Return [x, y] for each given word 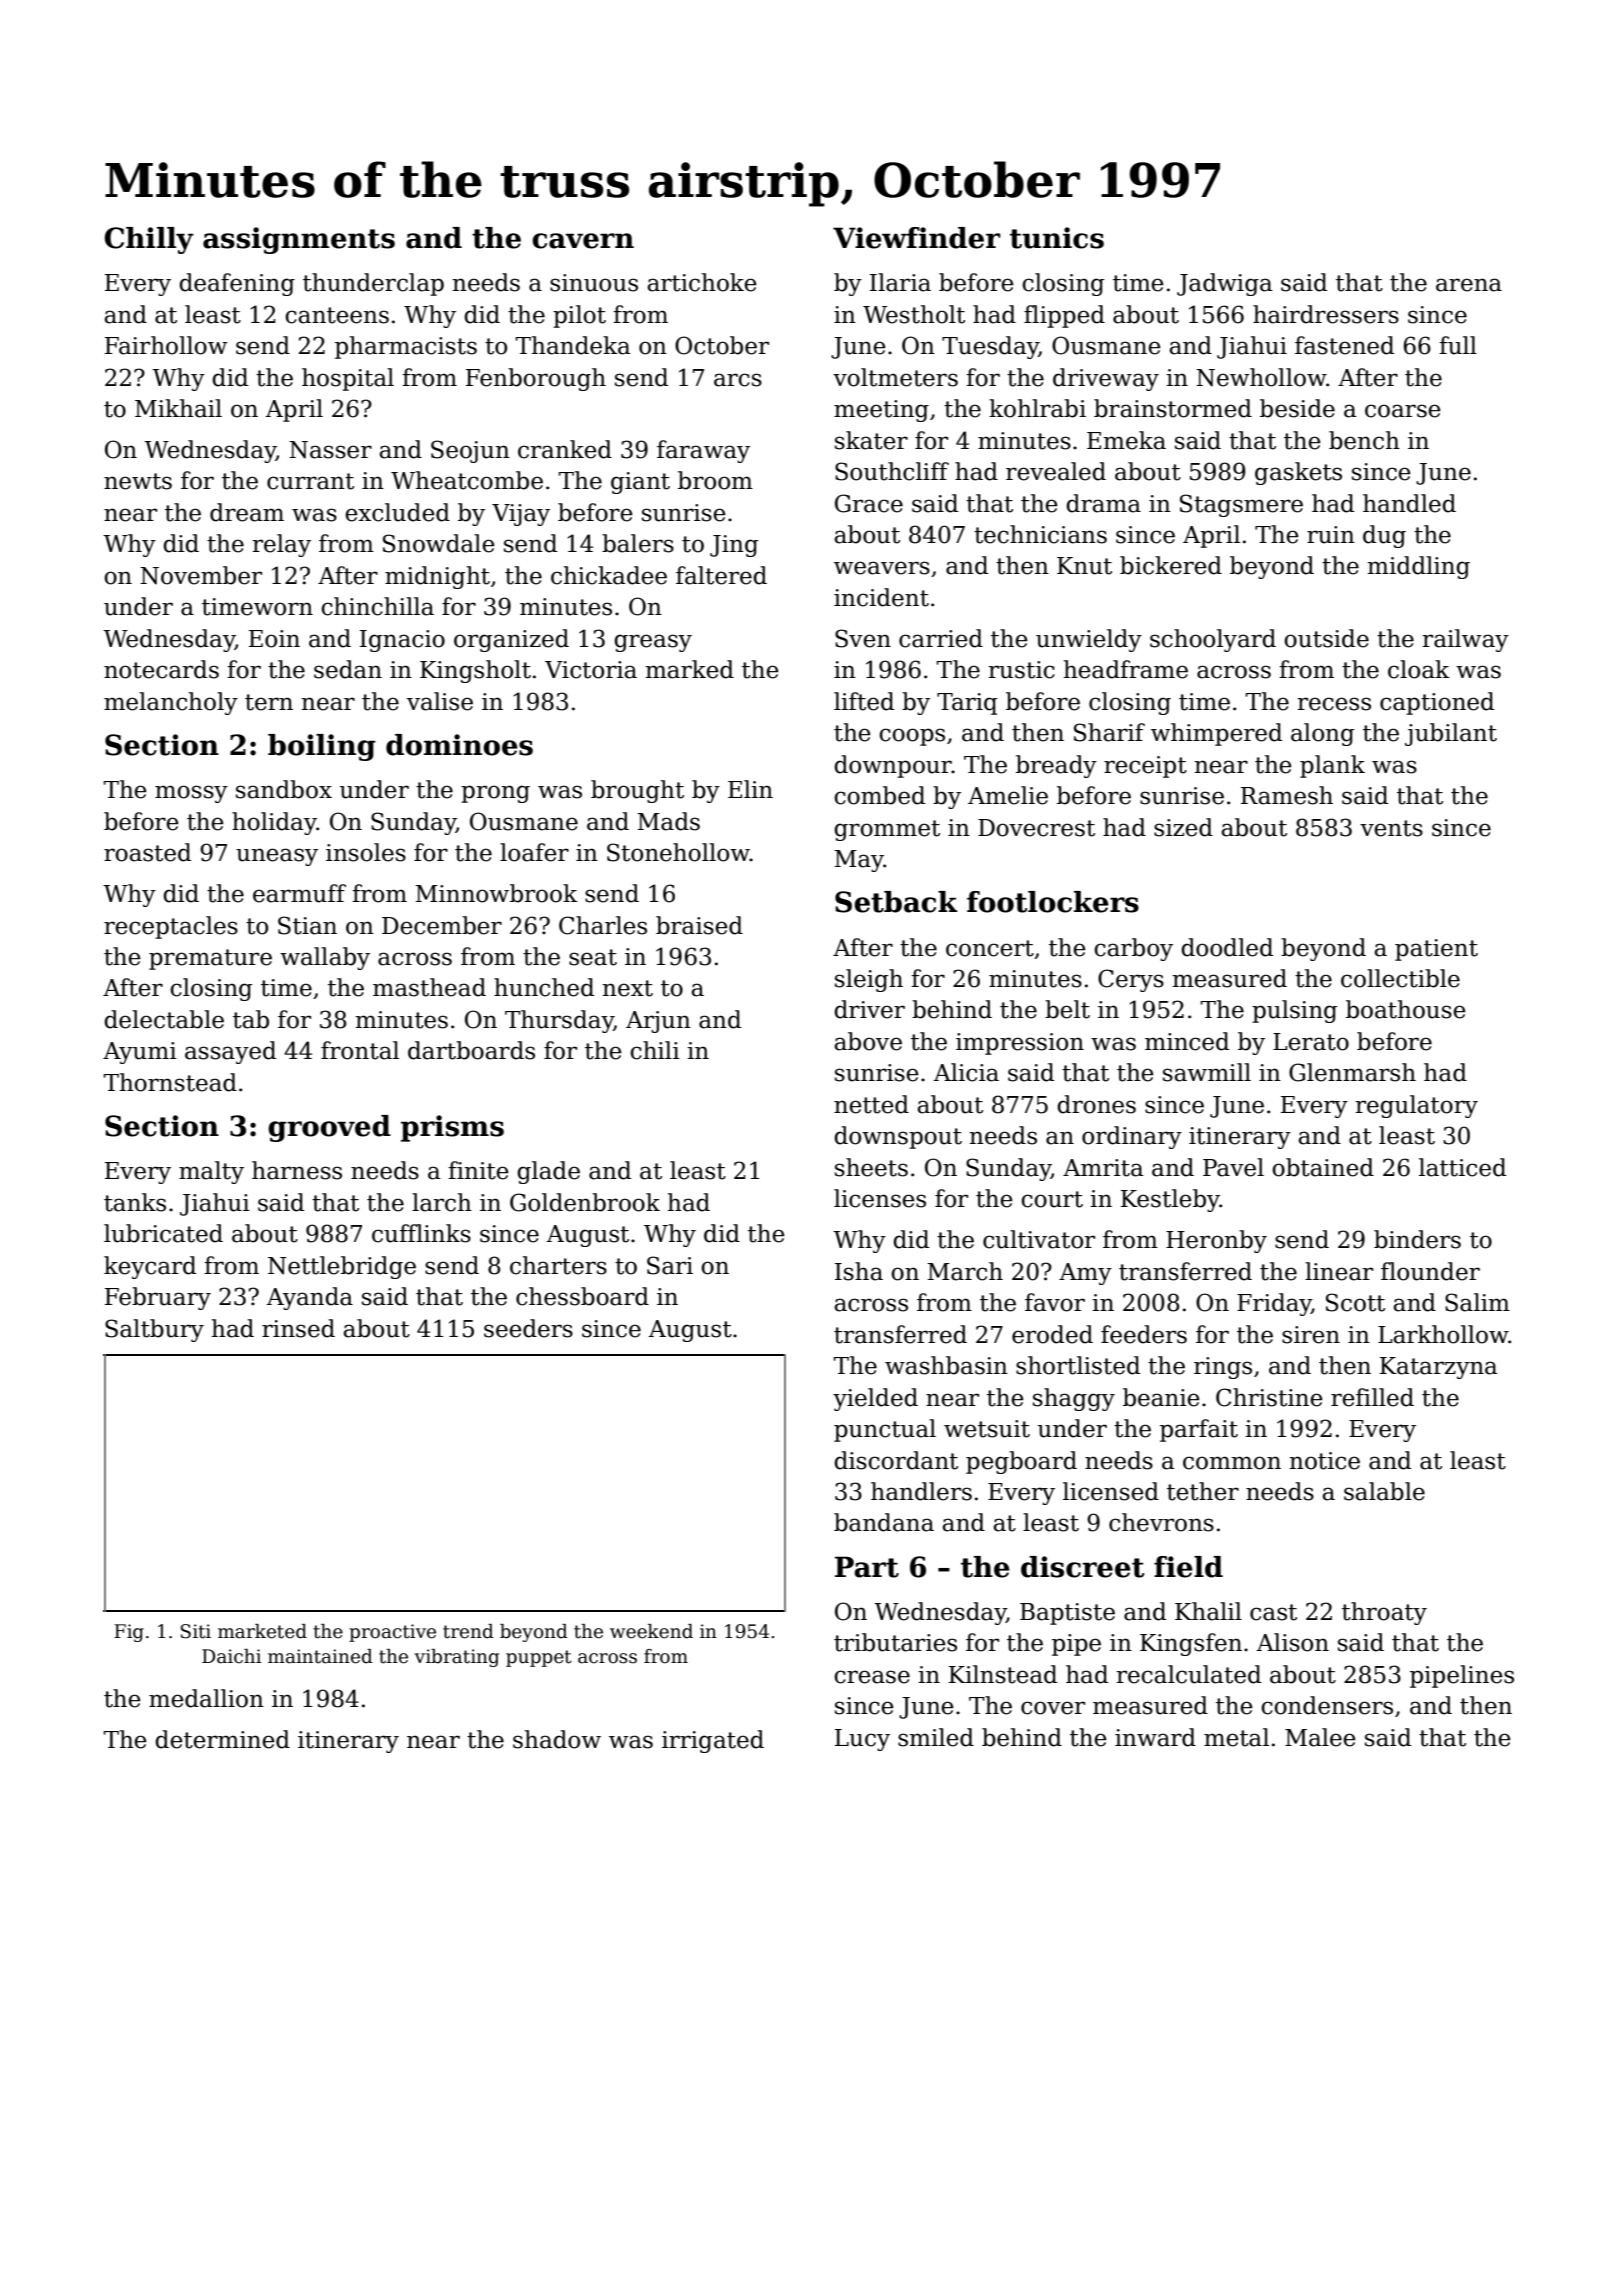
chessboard [582, 1296]
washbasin [946, 1365]
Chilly [149, 240]
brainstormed [1173, 408]
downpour [893, 766]
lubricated [163, 1233]
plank [1332, 766]
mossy [191, 794]
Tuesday [990, 347]
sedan [348, 669]
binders [1417, 1239]
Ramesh [1287, 795]
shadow [557, 1739]
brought [637, 791]
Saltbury [154, 1330]
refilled [1372, 1397]
